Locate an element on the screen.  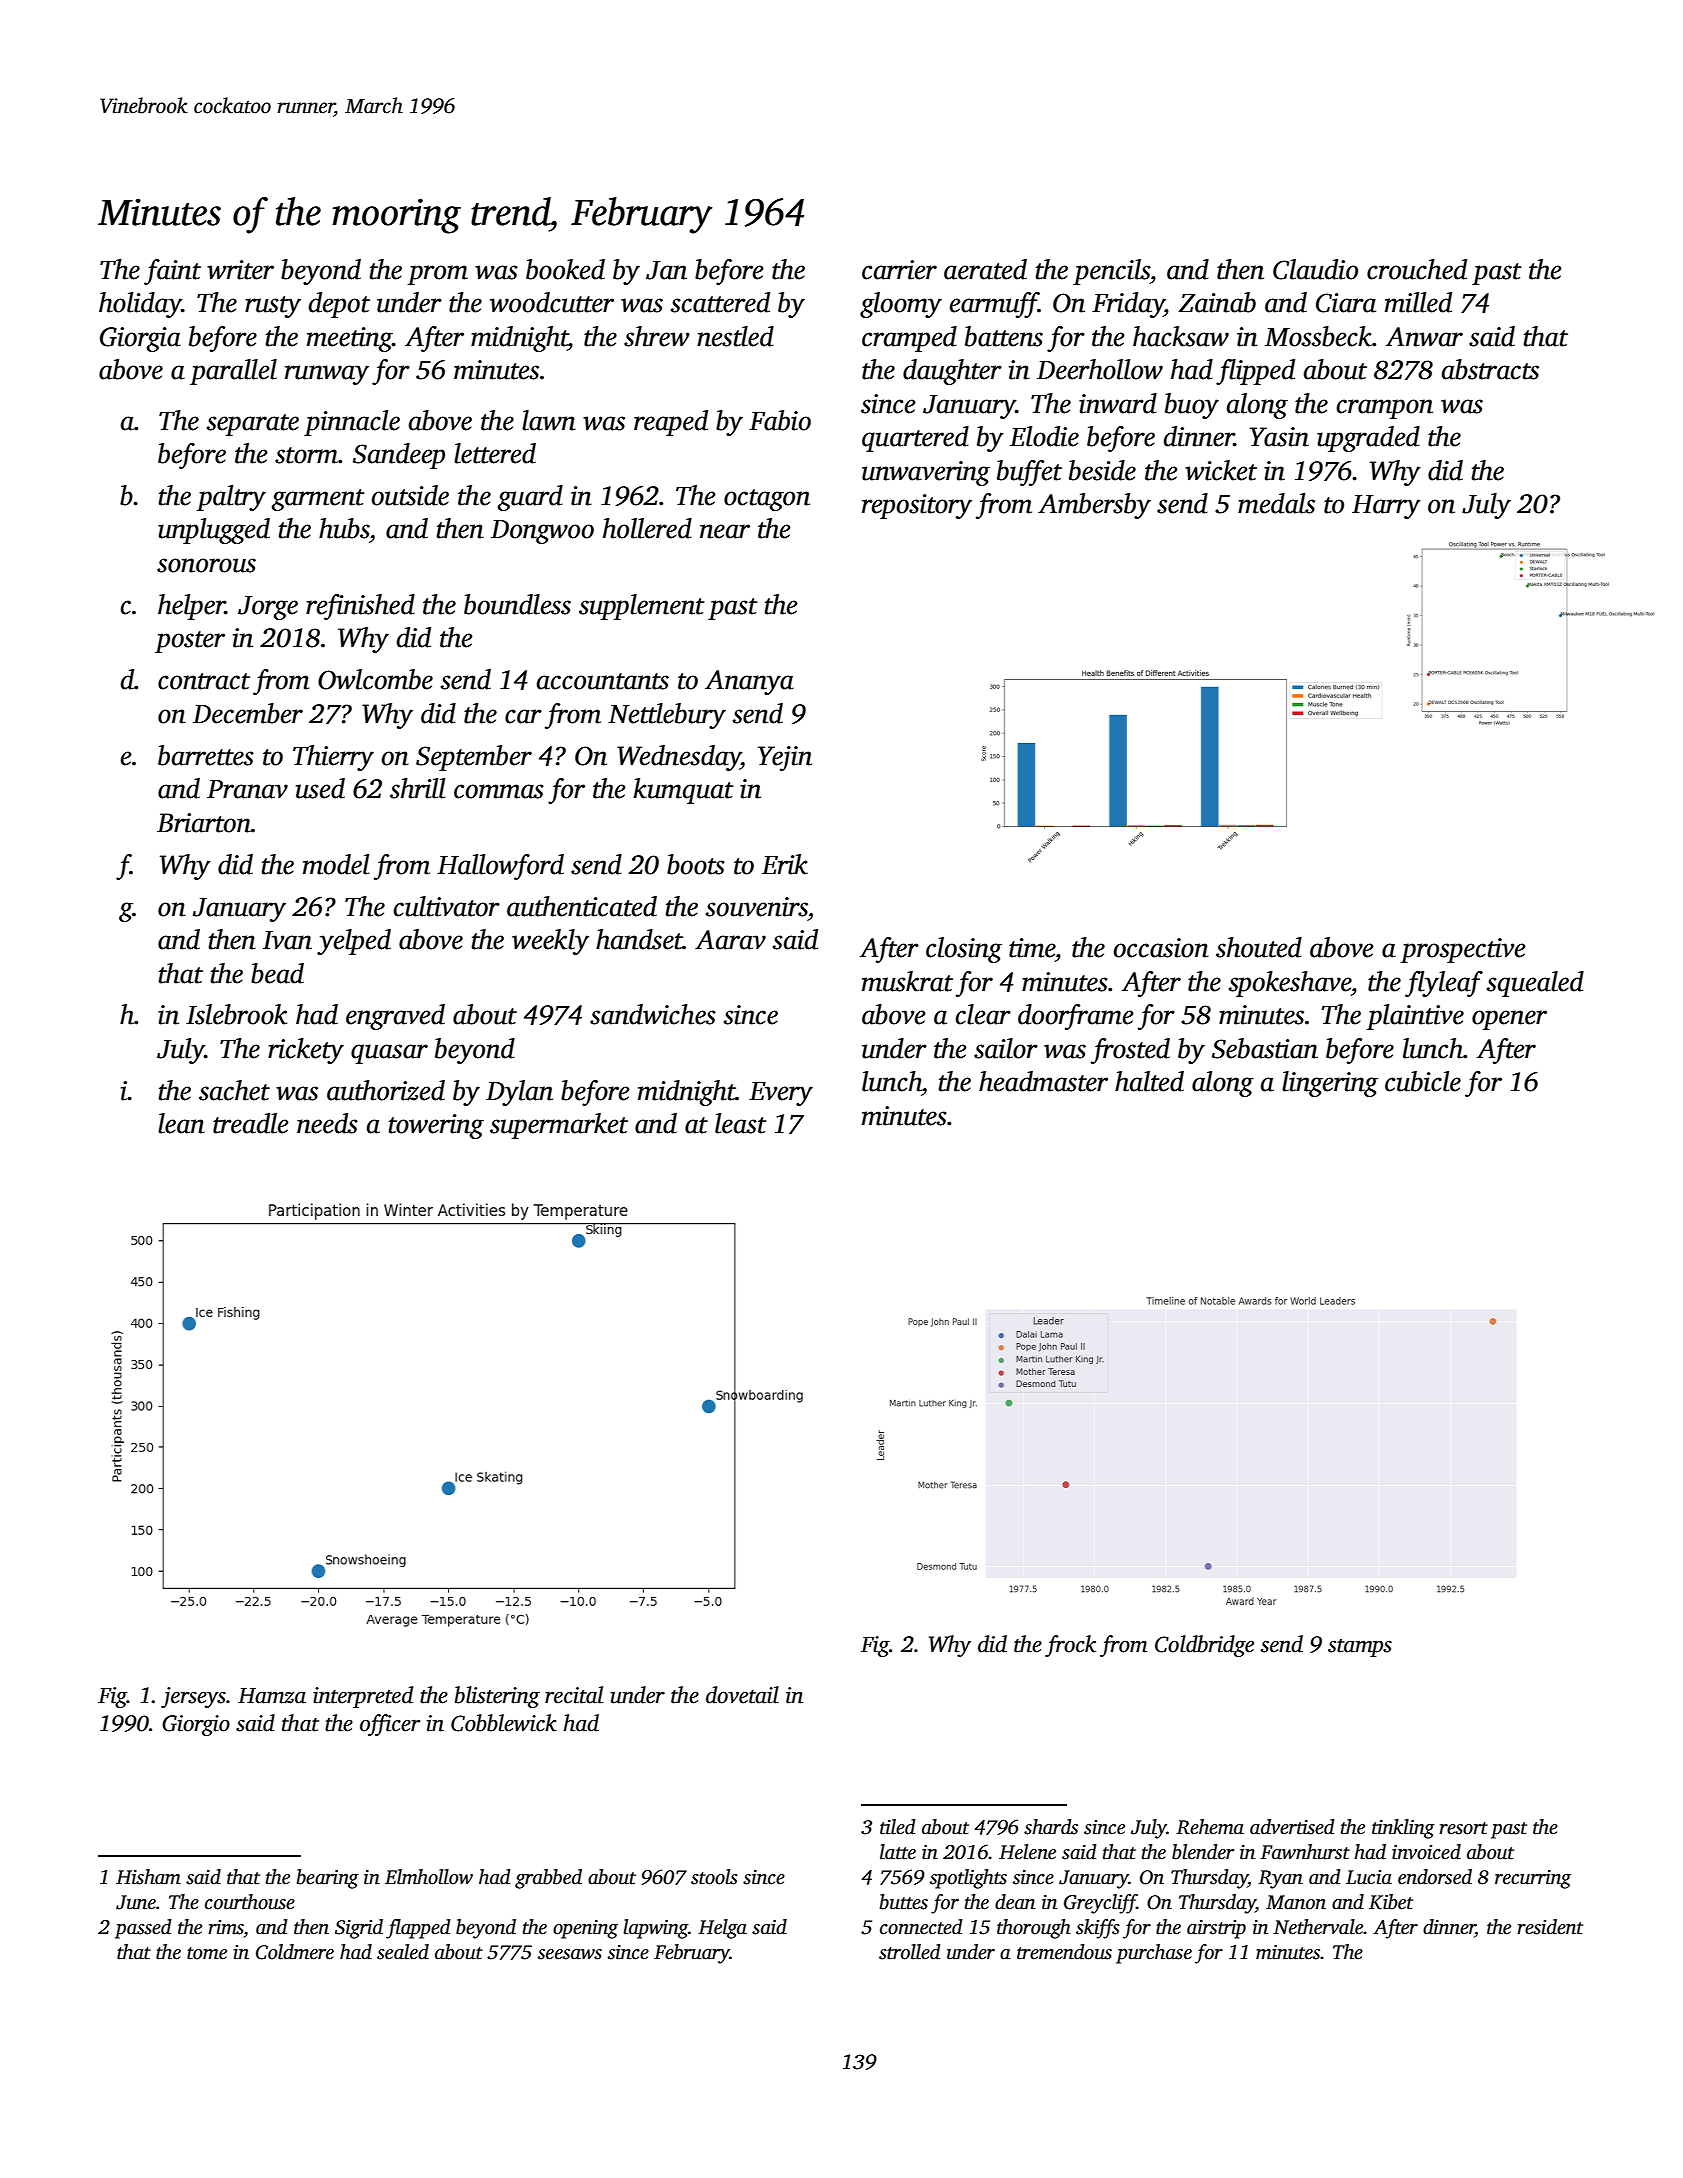
latte is located at coordinates (898, 1852).
